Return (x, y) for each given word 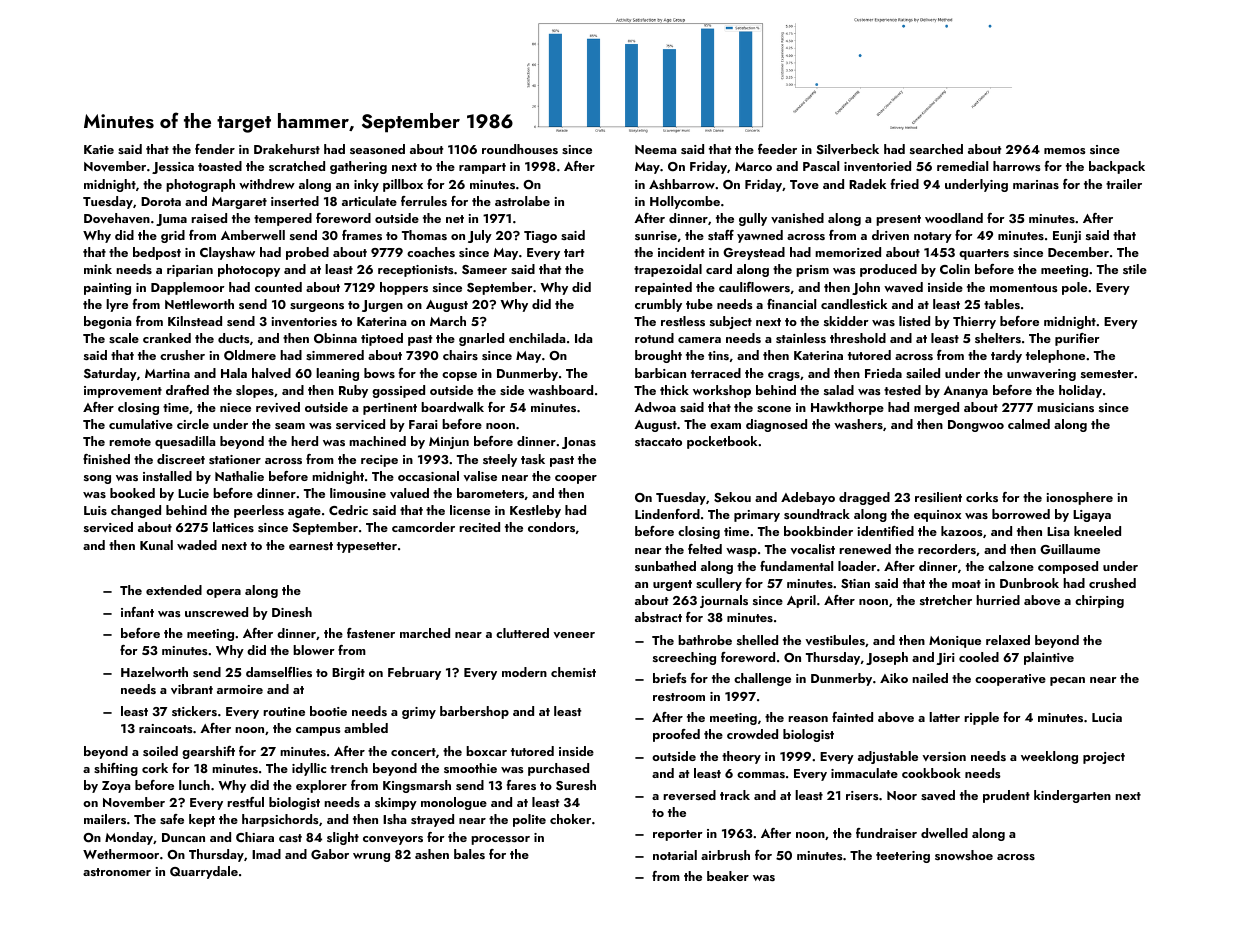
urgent (672, 585)
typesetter (367, 547)
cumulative (141, 424)
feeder (777, 149)
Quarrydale (204, 872)
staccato (658, 442)
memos (1065, 151)
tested (902, 390)
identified (886, 531)
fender (215, 149)
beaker (728, 876)
